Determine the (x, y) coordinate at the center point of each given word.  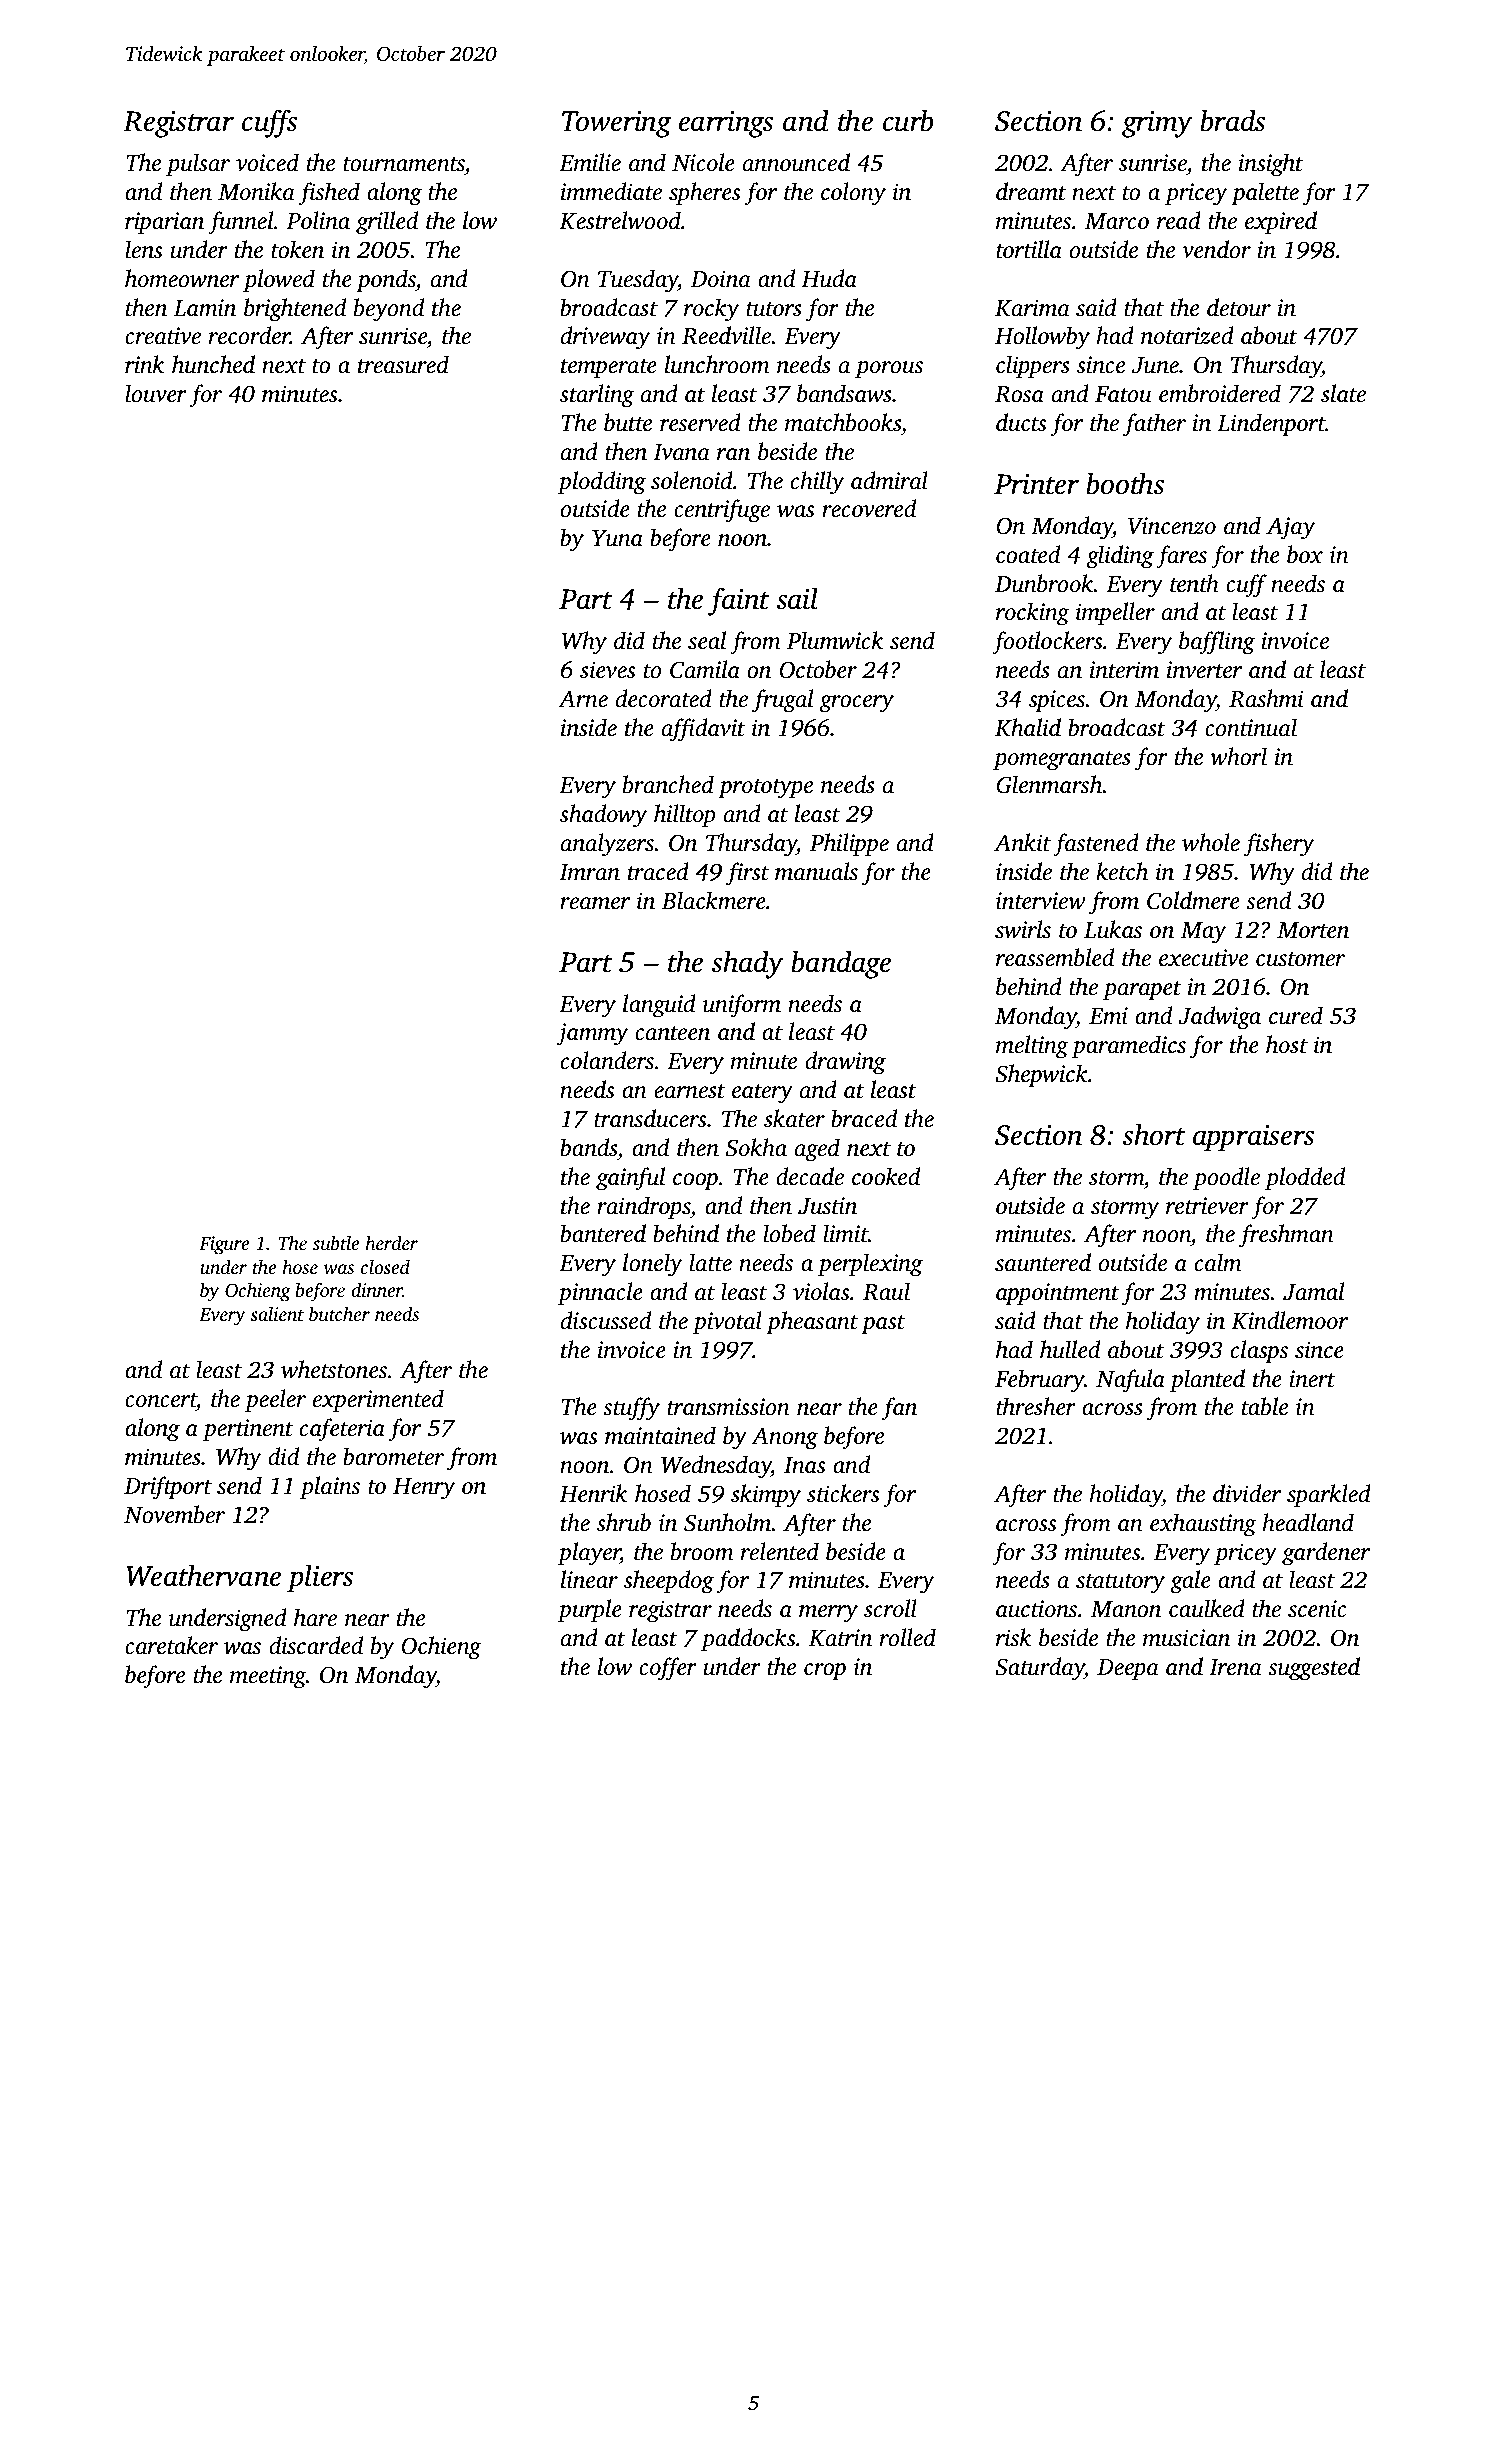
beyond (389, 310)
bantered (603, 1233)
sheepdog (669, 1582)
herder (391, 1242)
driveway (605, 338)
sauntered (1043, 1262)
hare (315, 1617)
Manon (1126, 1609)
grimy (1157, 124)
